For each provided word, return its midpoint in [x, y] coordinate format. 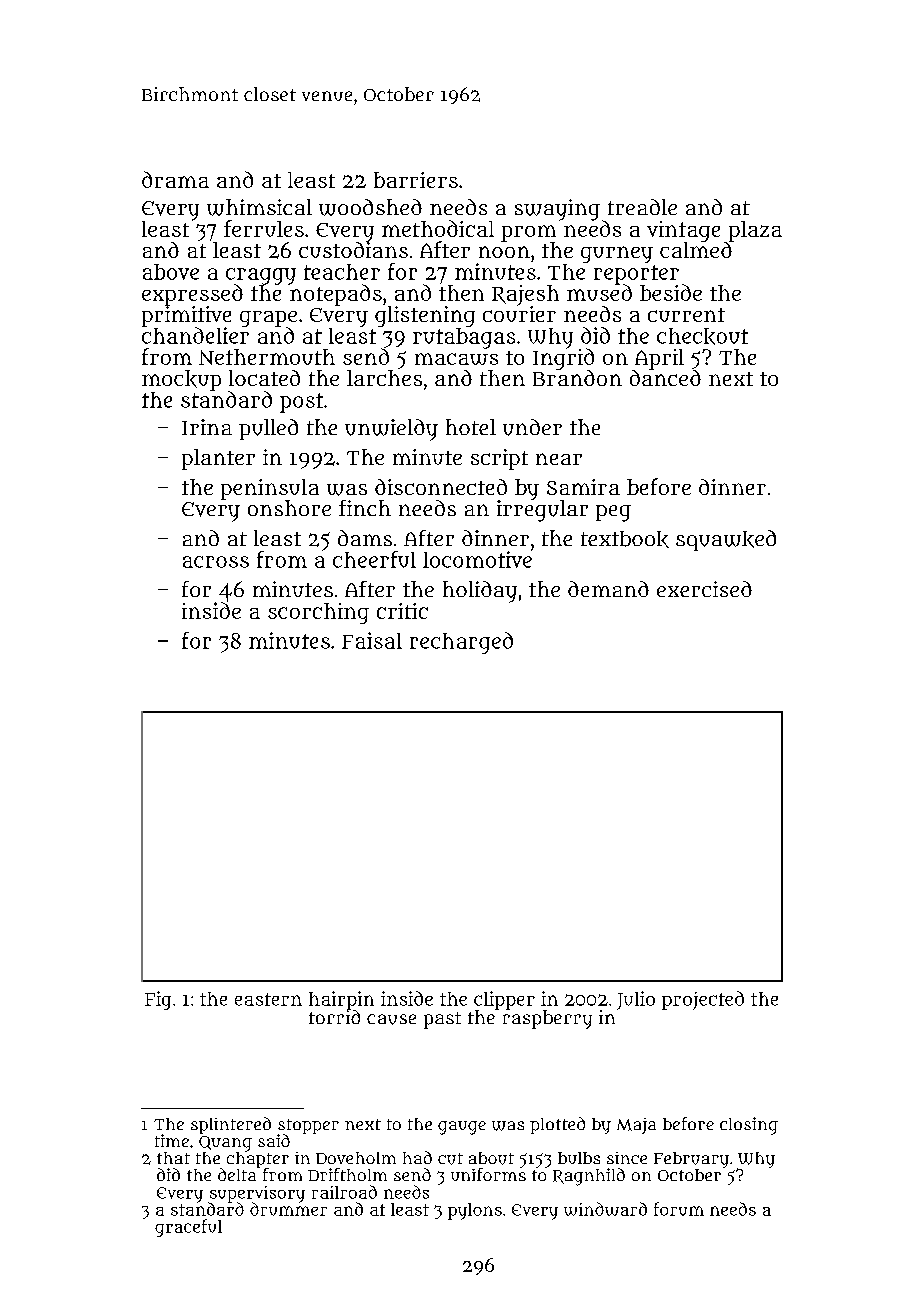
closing [749, 1126]
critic [402, 611]
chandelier [195, 335]
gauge [462, 1128]
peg [613, 513]
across [216, 562]
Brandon [577, 378]
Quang [225, 1144]
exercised [704, 589]
